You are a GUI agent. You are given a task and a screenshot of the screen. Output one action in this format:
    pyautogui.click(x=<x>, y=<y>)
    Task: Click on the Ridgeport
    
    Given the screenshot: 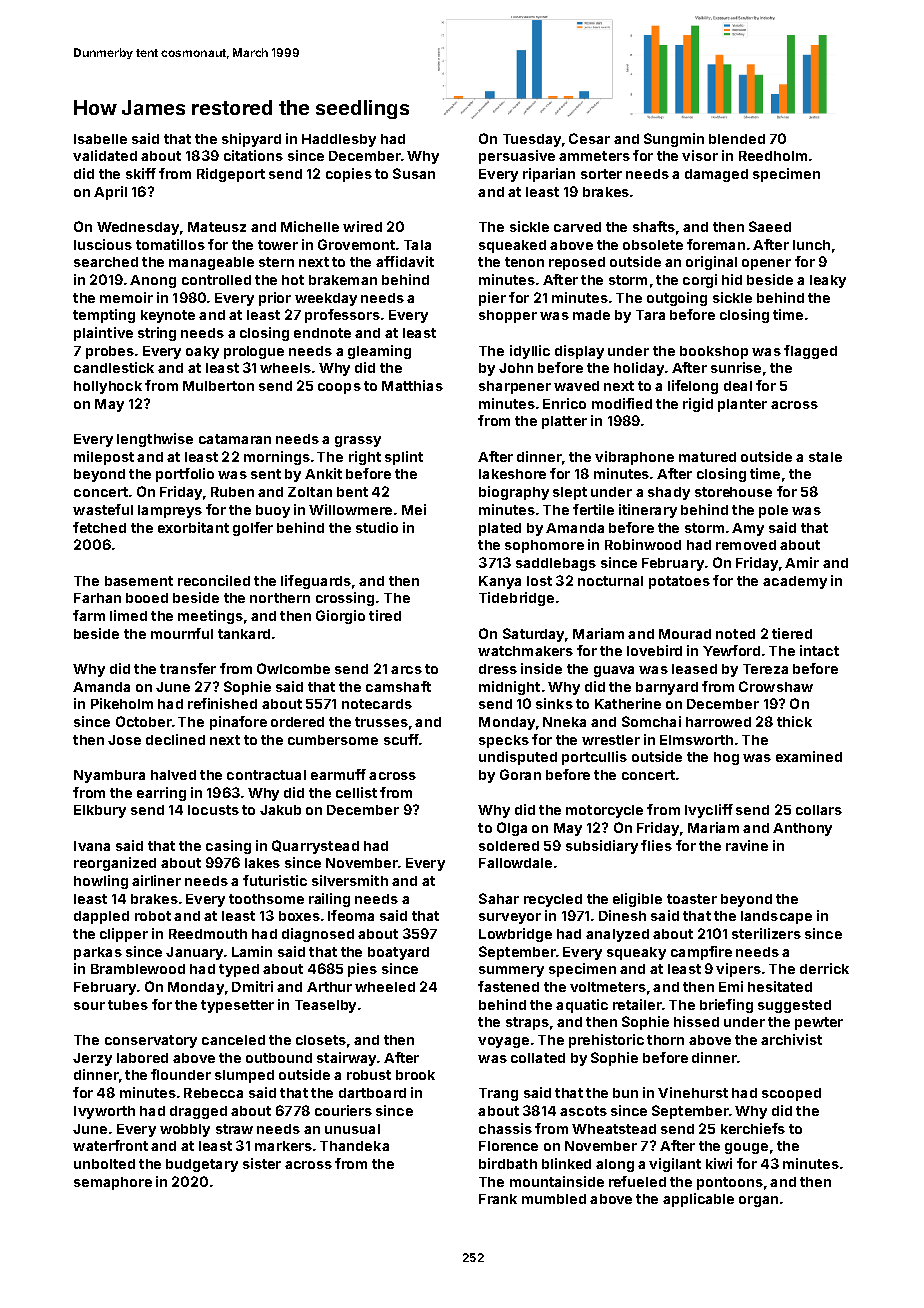 What is the action you would take?
    pyautogui.click(x=231, y=175)
